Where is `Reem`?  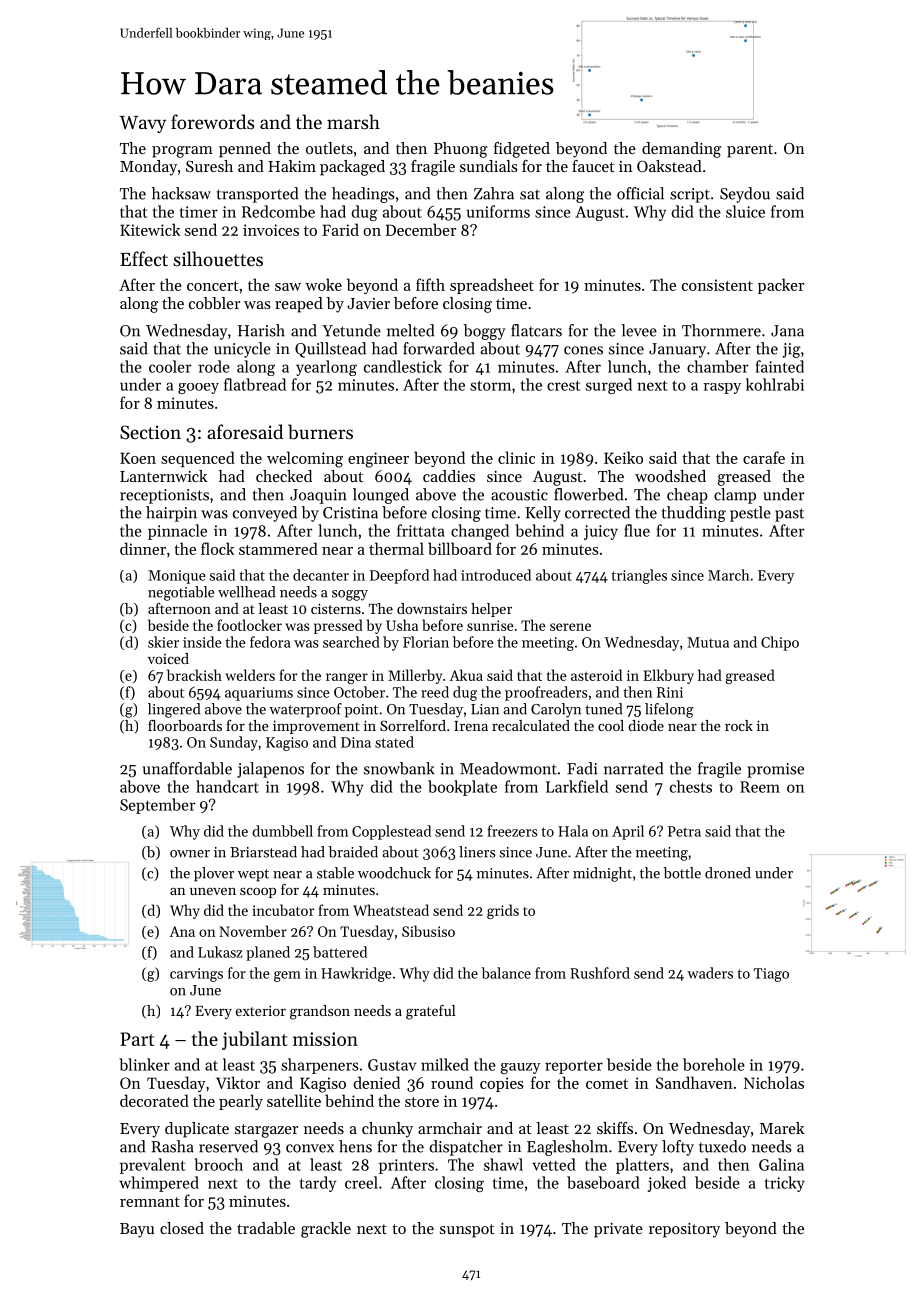 Reem is located at coordinates (760, 787).
